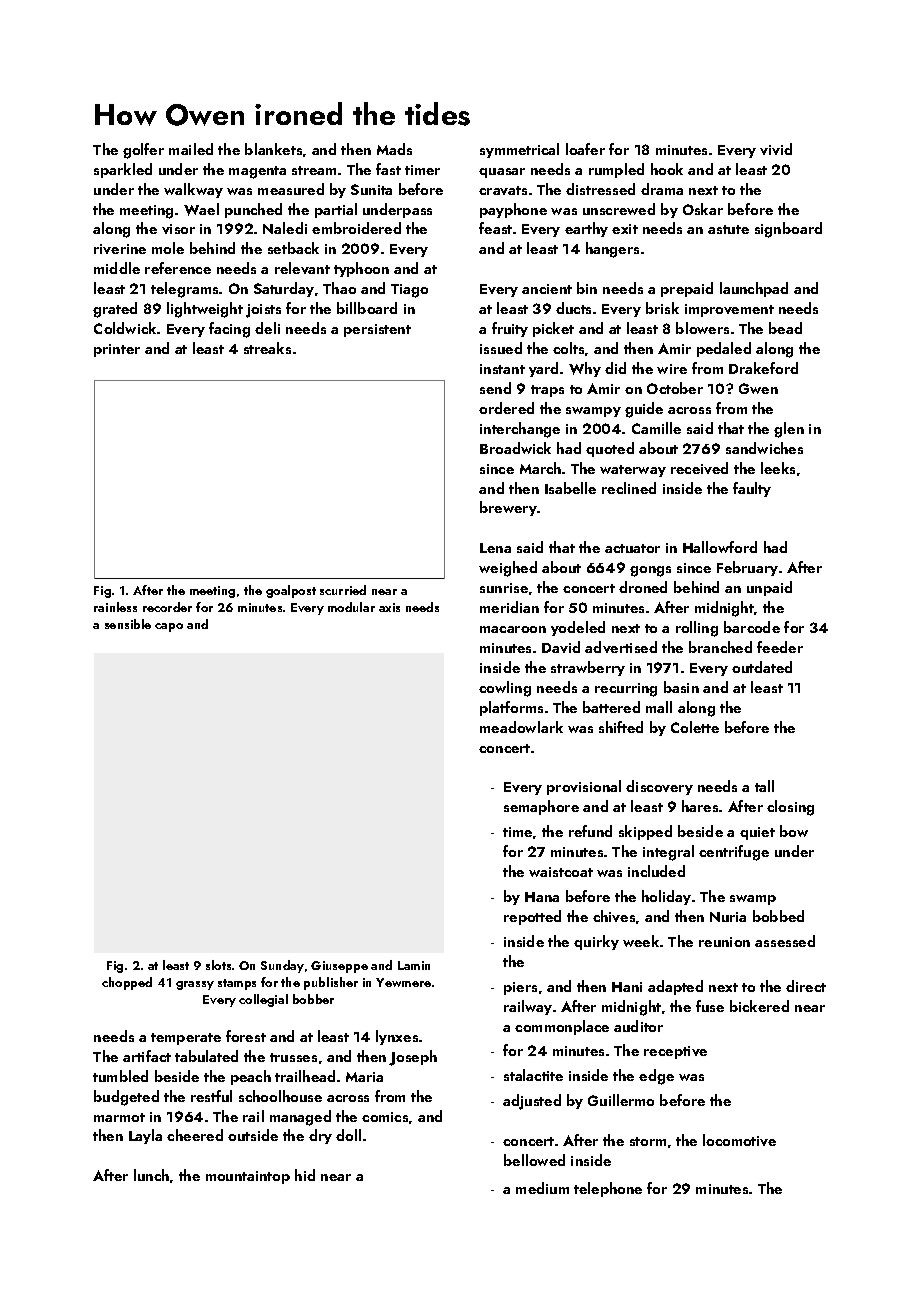 Image resolution: width=924 pixels, height=1308 pixels. What do you see at coordinates (534, 1160) in the page?
I see `bellowed` at bounding box center [534, 1160].
